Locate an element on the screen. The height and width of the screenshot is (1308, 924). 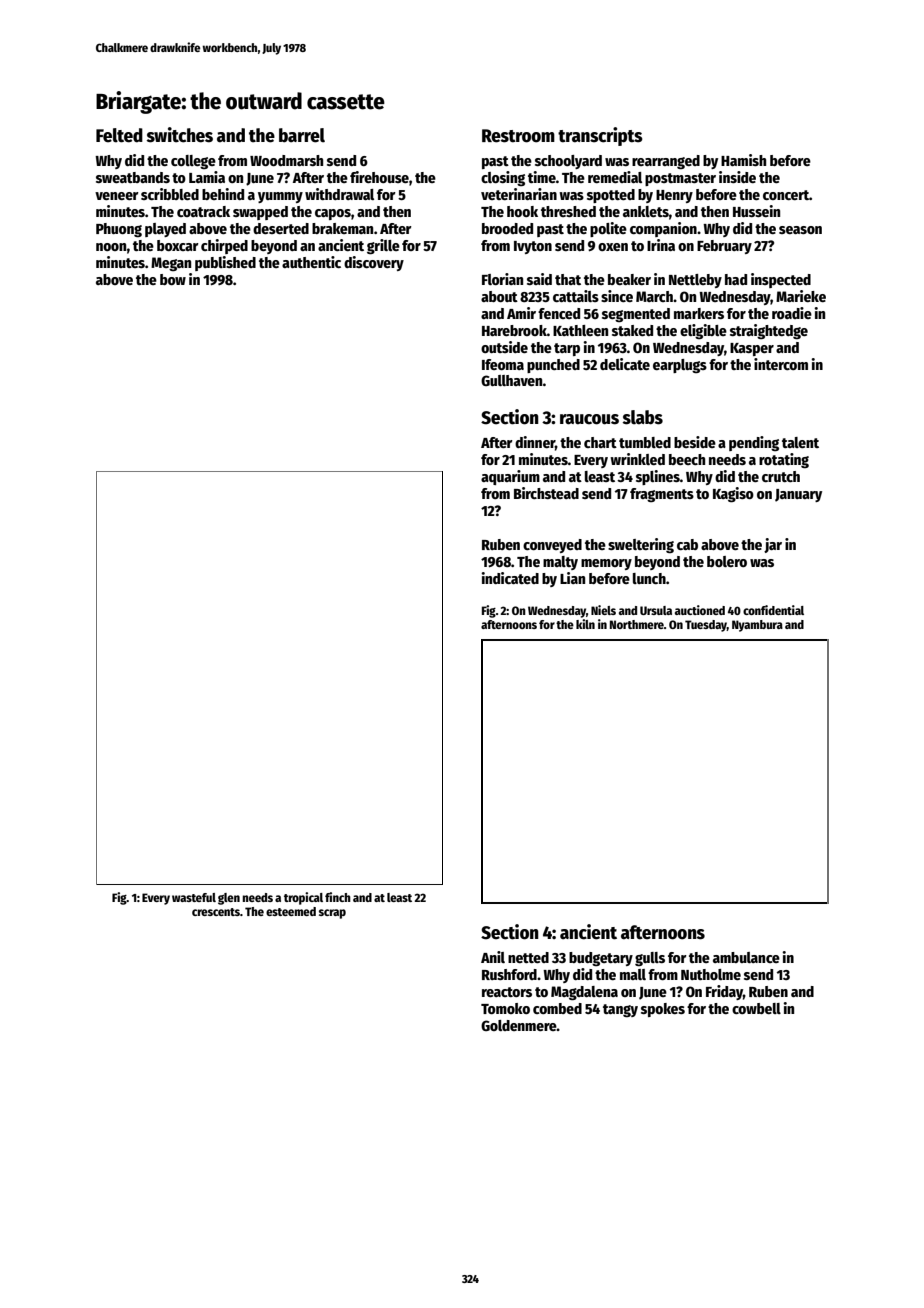
kiln is located at coordinates (585, 624).
